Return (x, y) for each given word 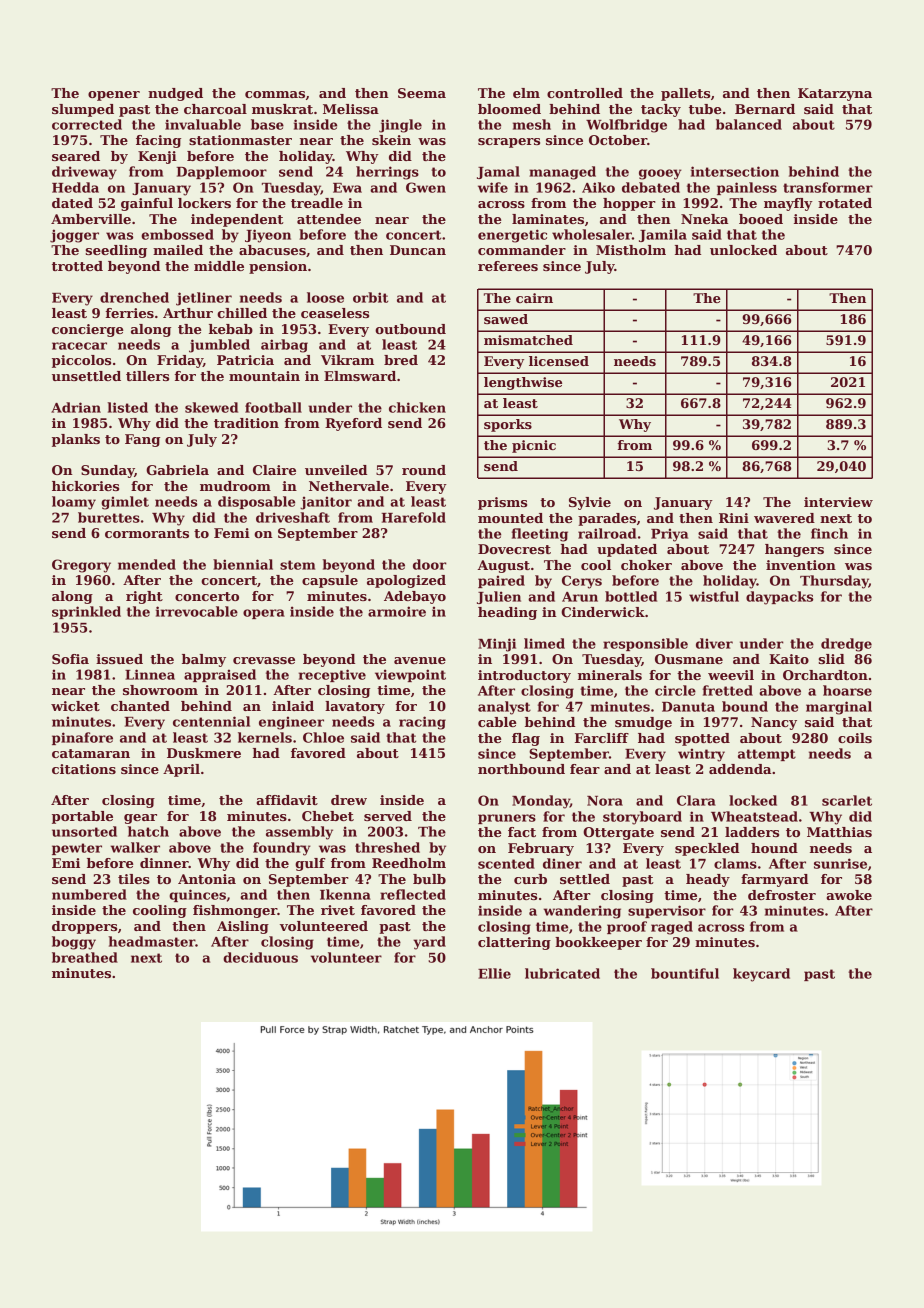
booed (761, 219)
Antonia (207, 879)
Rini (734, 518)
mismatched (528, 340)
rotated (845, 203)
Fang (142, 440)
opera (264, 614)
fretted (728, 690)
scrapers (509, 143)
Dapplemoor (221, 172)
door (430, 564)
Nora (605, 801)
